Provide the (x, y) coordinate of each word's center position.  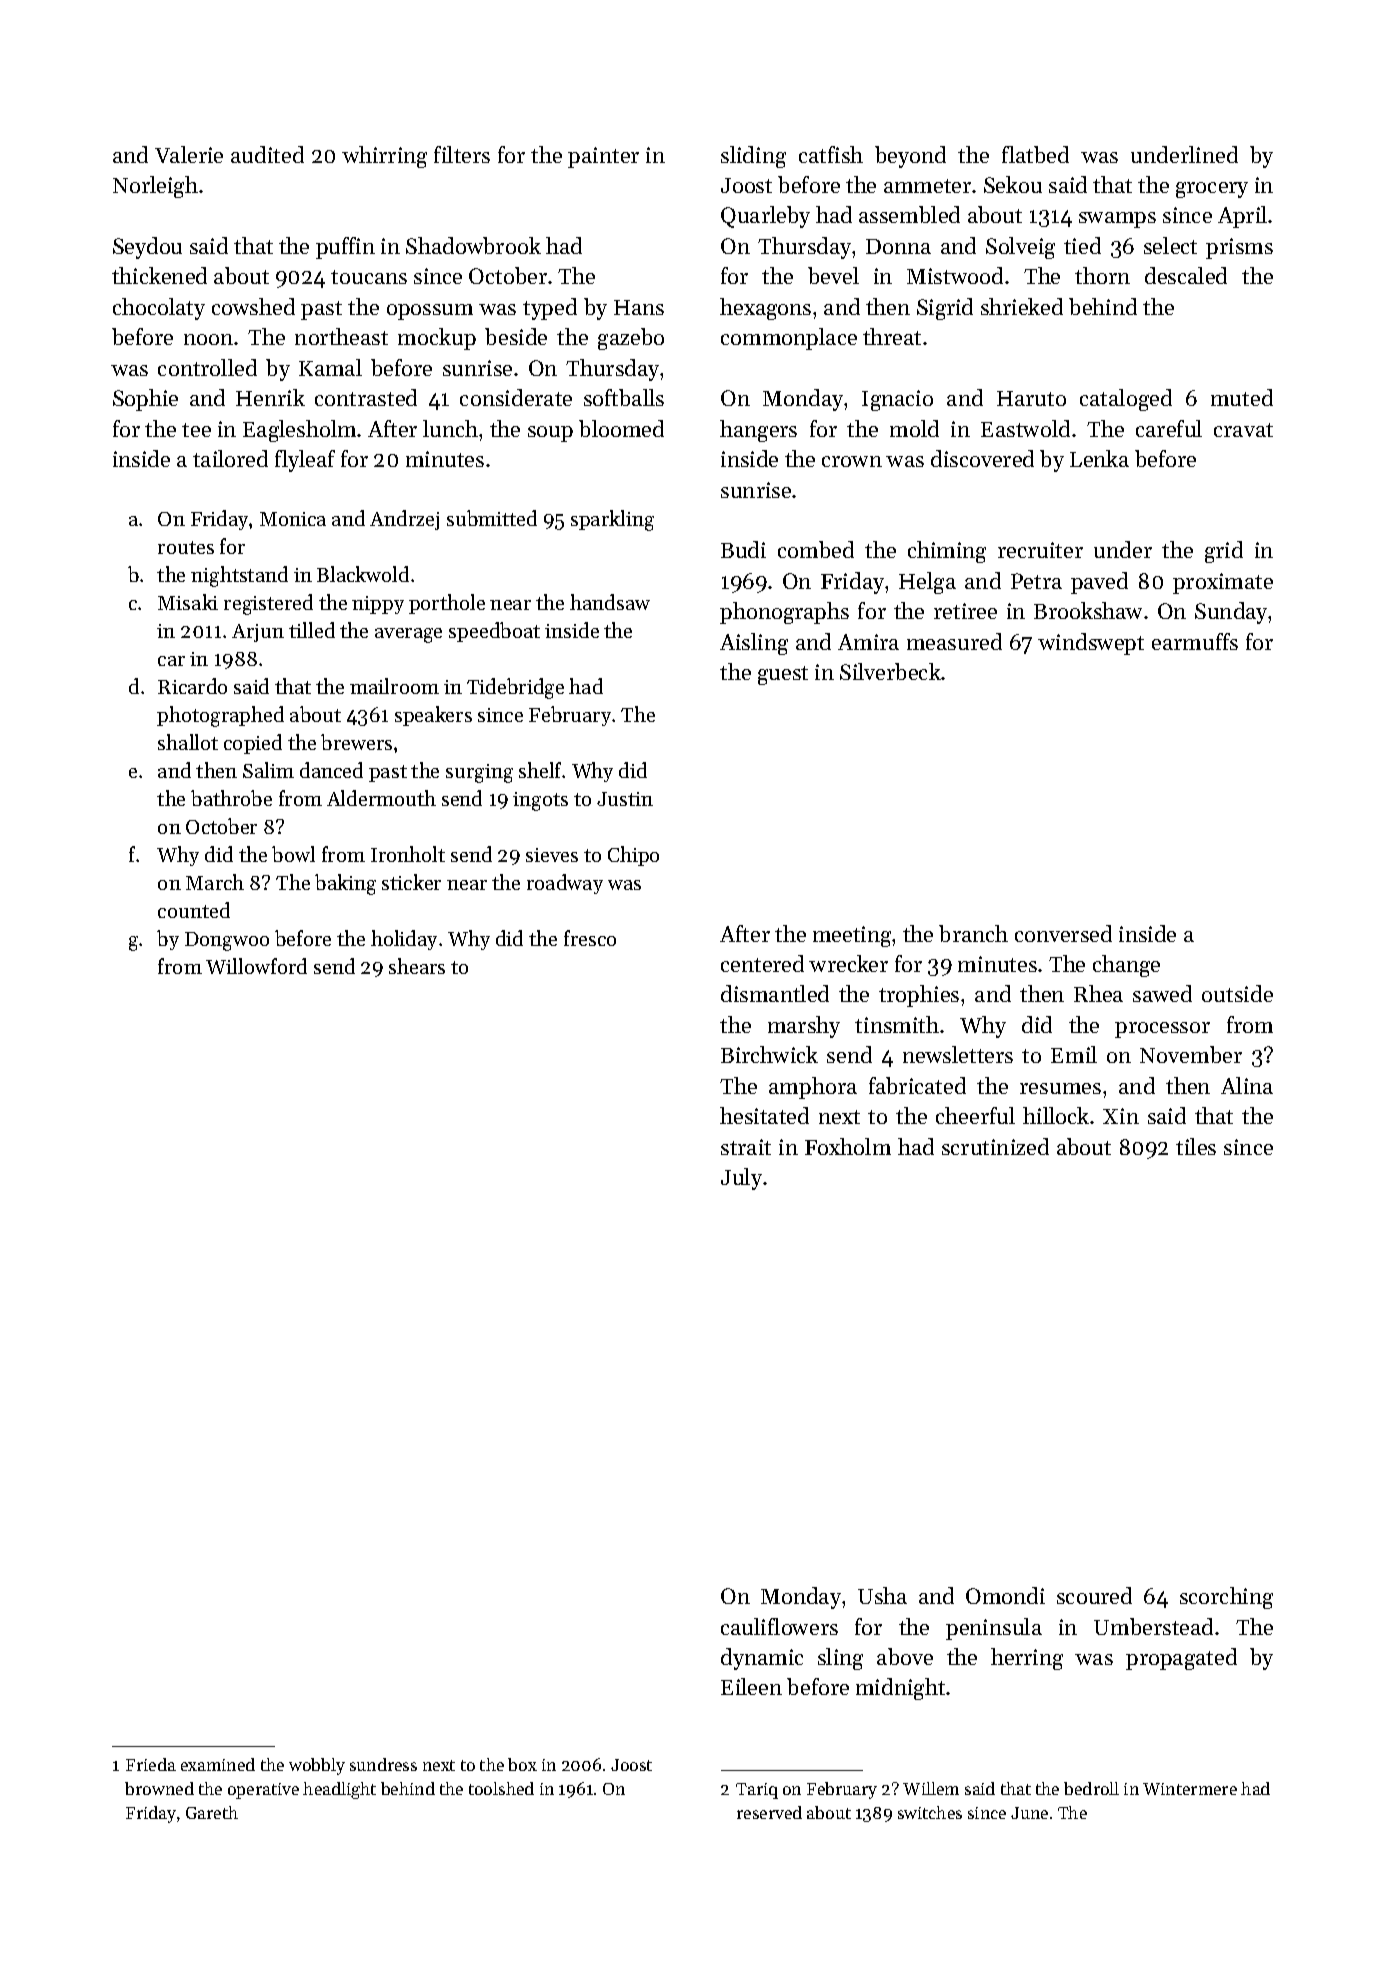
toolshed (501, 1788)
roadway (565, 884)
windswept (1091, 644)
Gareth (212, 1812)
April (1242, 217)
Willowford (256, 966)
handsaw (610, 602)
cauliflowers (779, 1626)
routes (186, 547)
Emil (1074, 1054)
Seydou (147, 248)
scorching (1226, 1598)
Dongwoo (227, 941)
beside (516, 336)
